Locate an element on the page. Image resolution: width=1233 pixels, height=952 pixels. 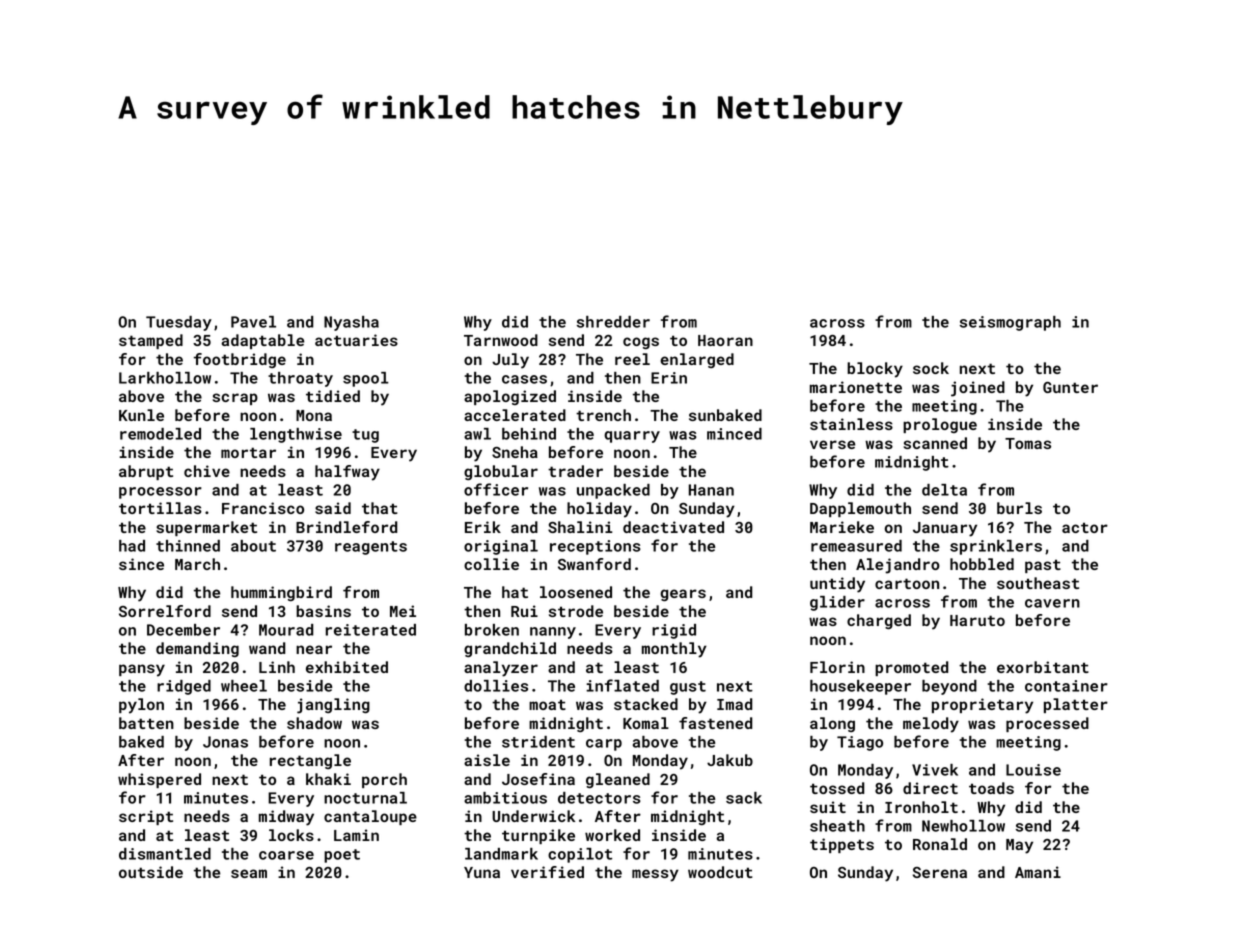
melody is located at coordinates (931, 725).
